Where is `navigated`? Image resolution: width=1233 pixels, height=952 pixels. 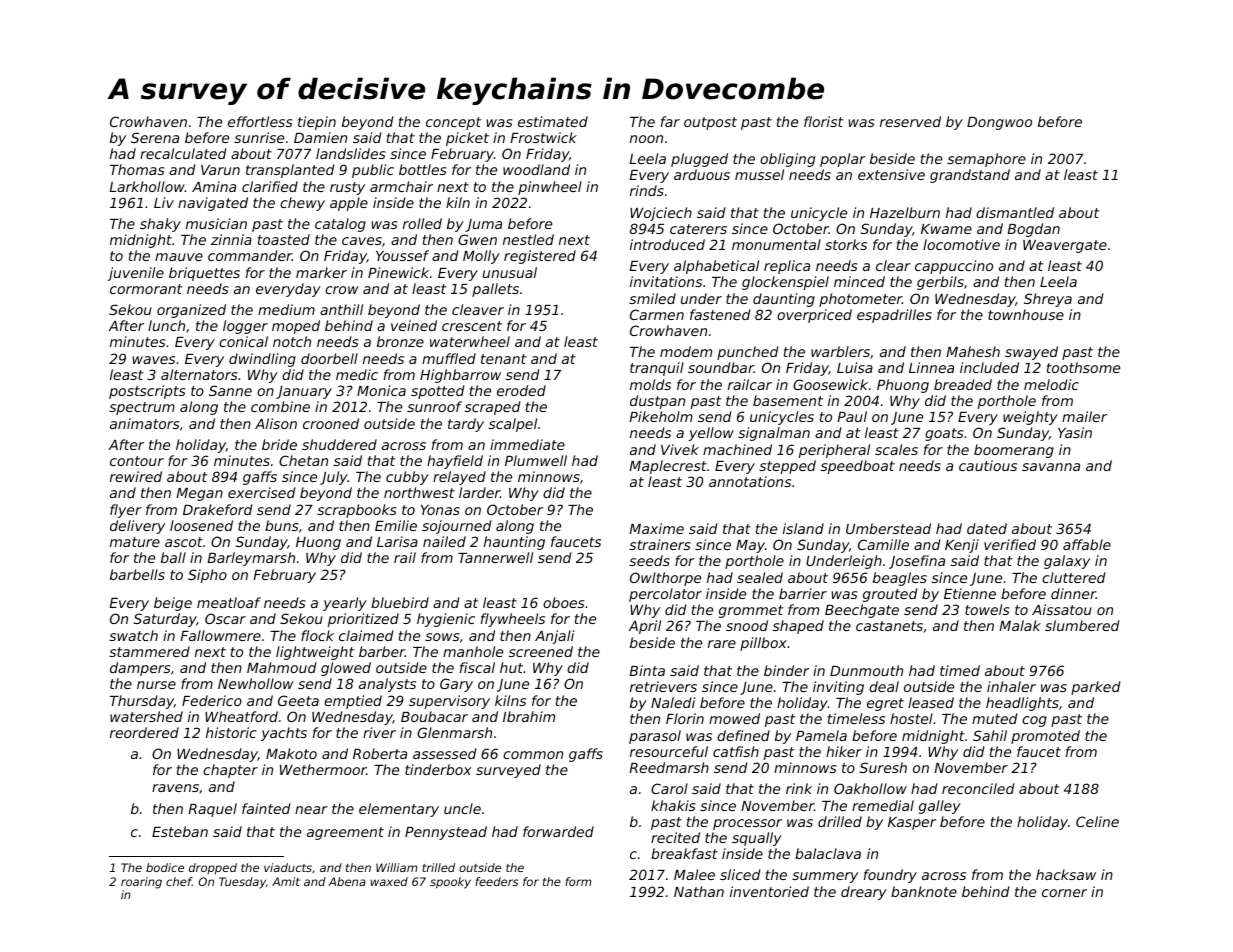
navigated is located at coordinates (213, 204).
